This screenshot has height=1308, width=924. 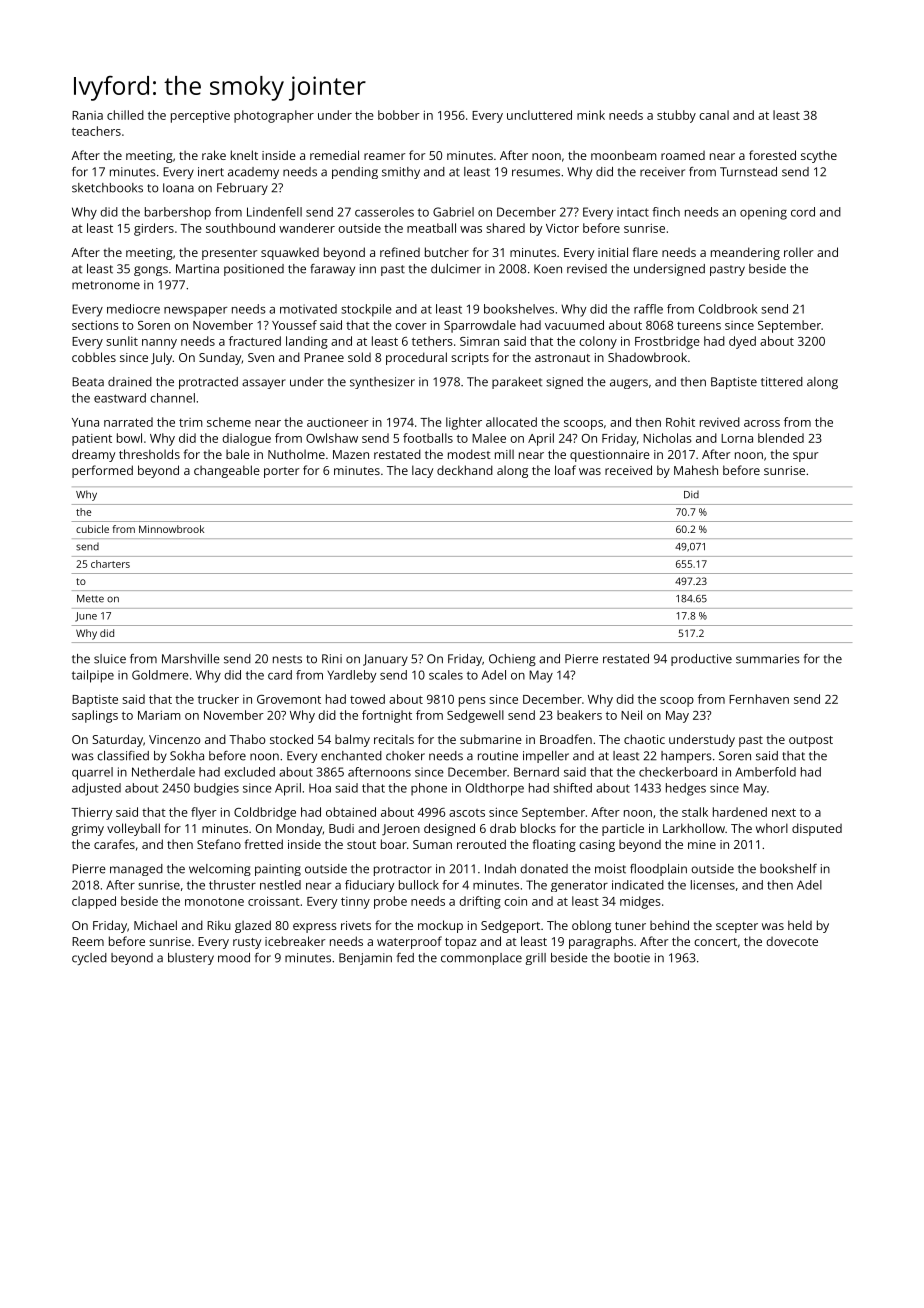 I want to click on tittered, so click(x=782, y=382).
